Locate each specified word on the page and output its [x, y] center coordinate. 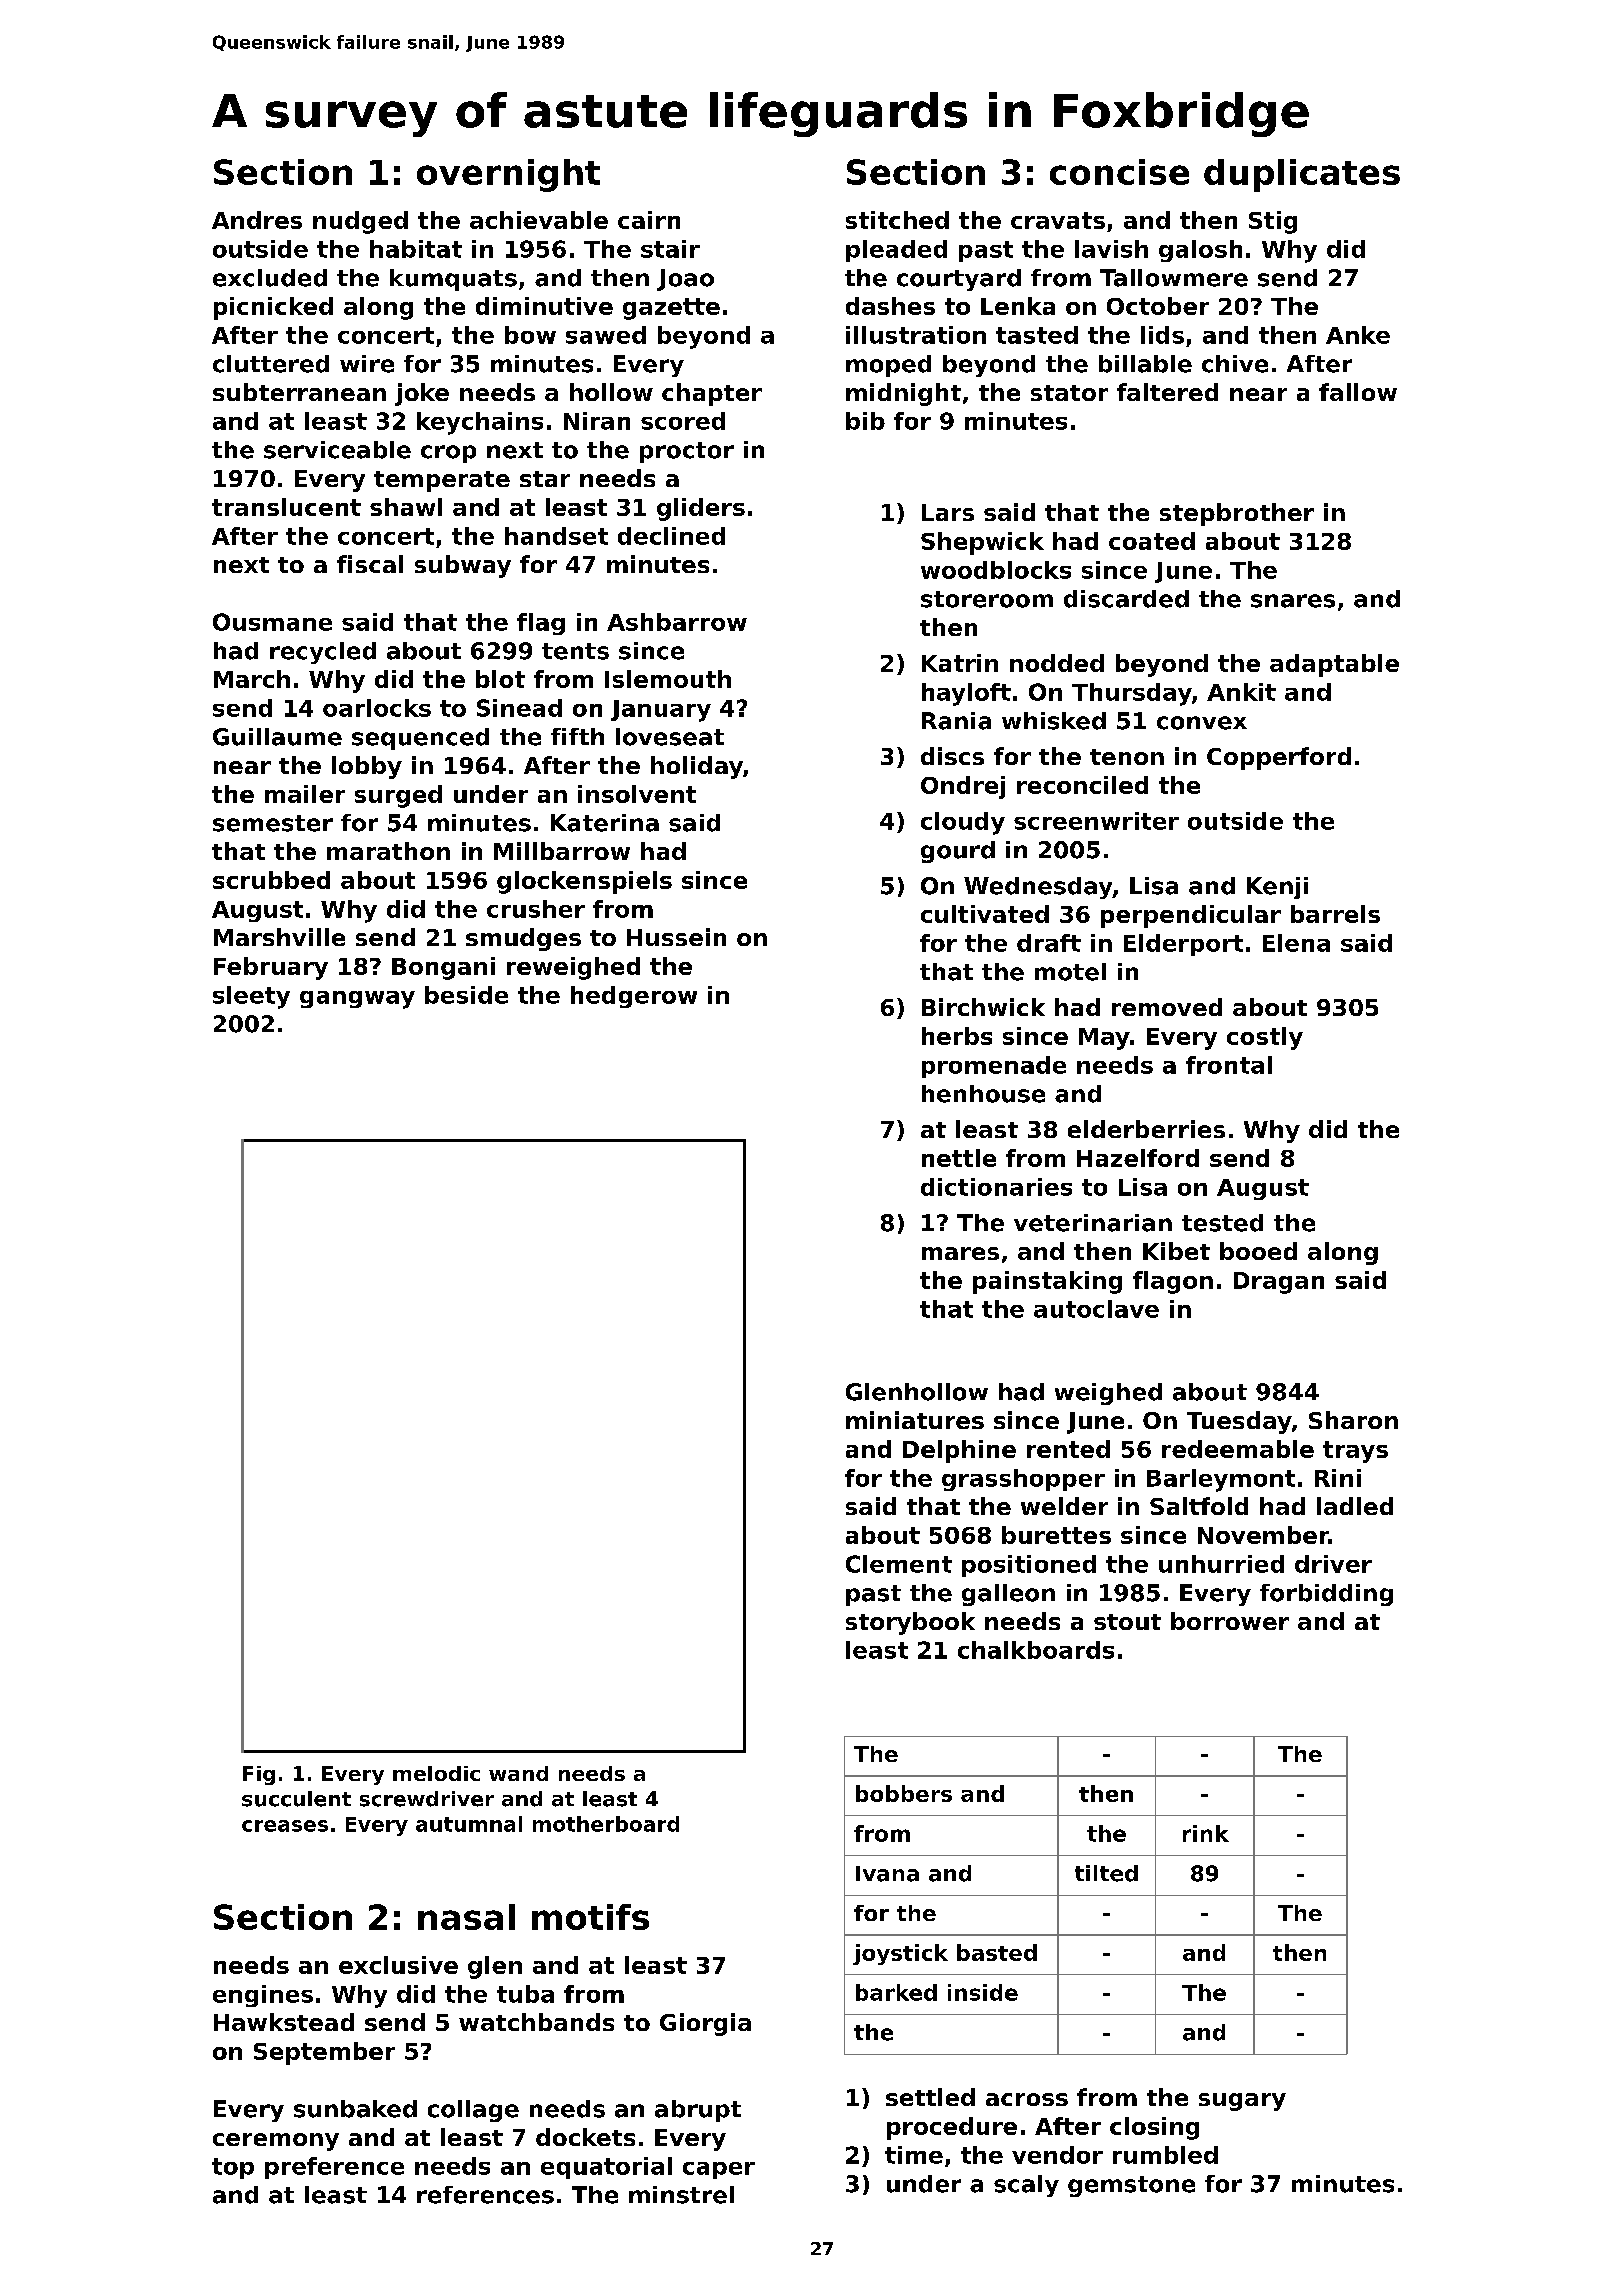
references [485, 2195]
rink [1206, 1833]
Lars [948, 512]
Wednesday [1038, 888]
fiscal [370, 564]
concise [1119, 172]
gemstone [1131, 2186]
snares [1293, 601]
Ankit [1241, 692]
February [271, 968]
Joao [685, 280]
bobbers [904, 1793]
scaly [1026, 2186]
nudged [360, 222]
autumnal [469, 1824]
